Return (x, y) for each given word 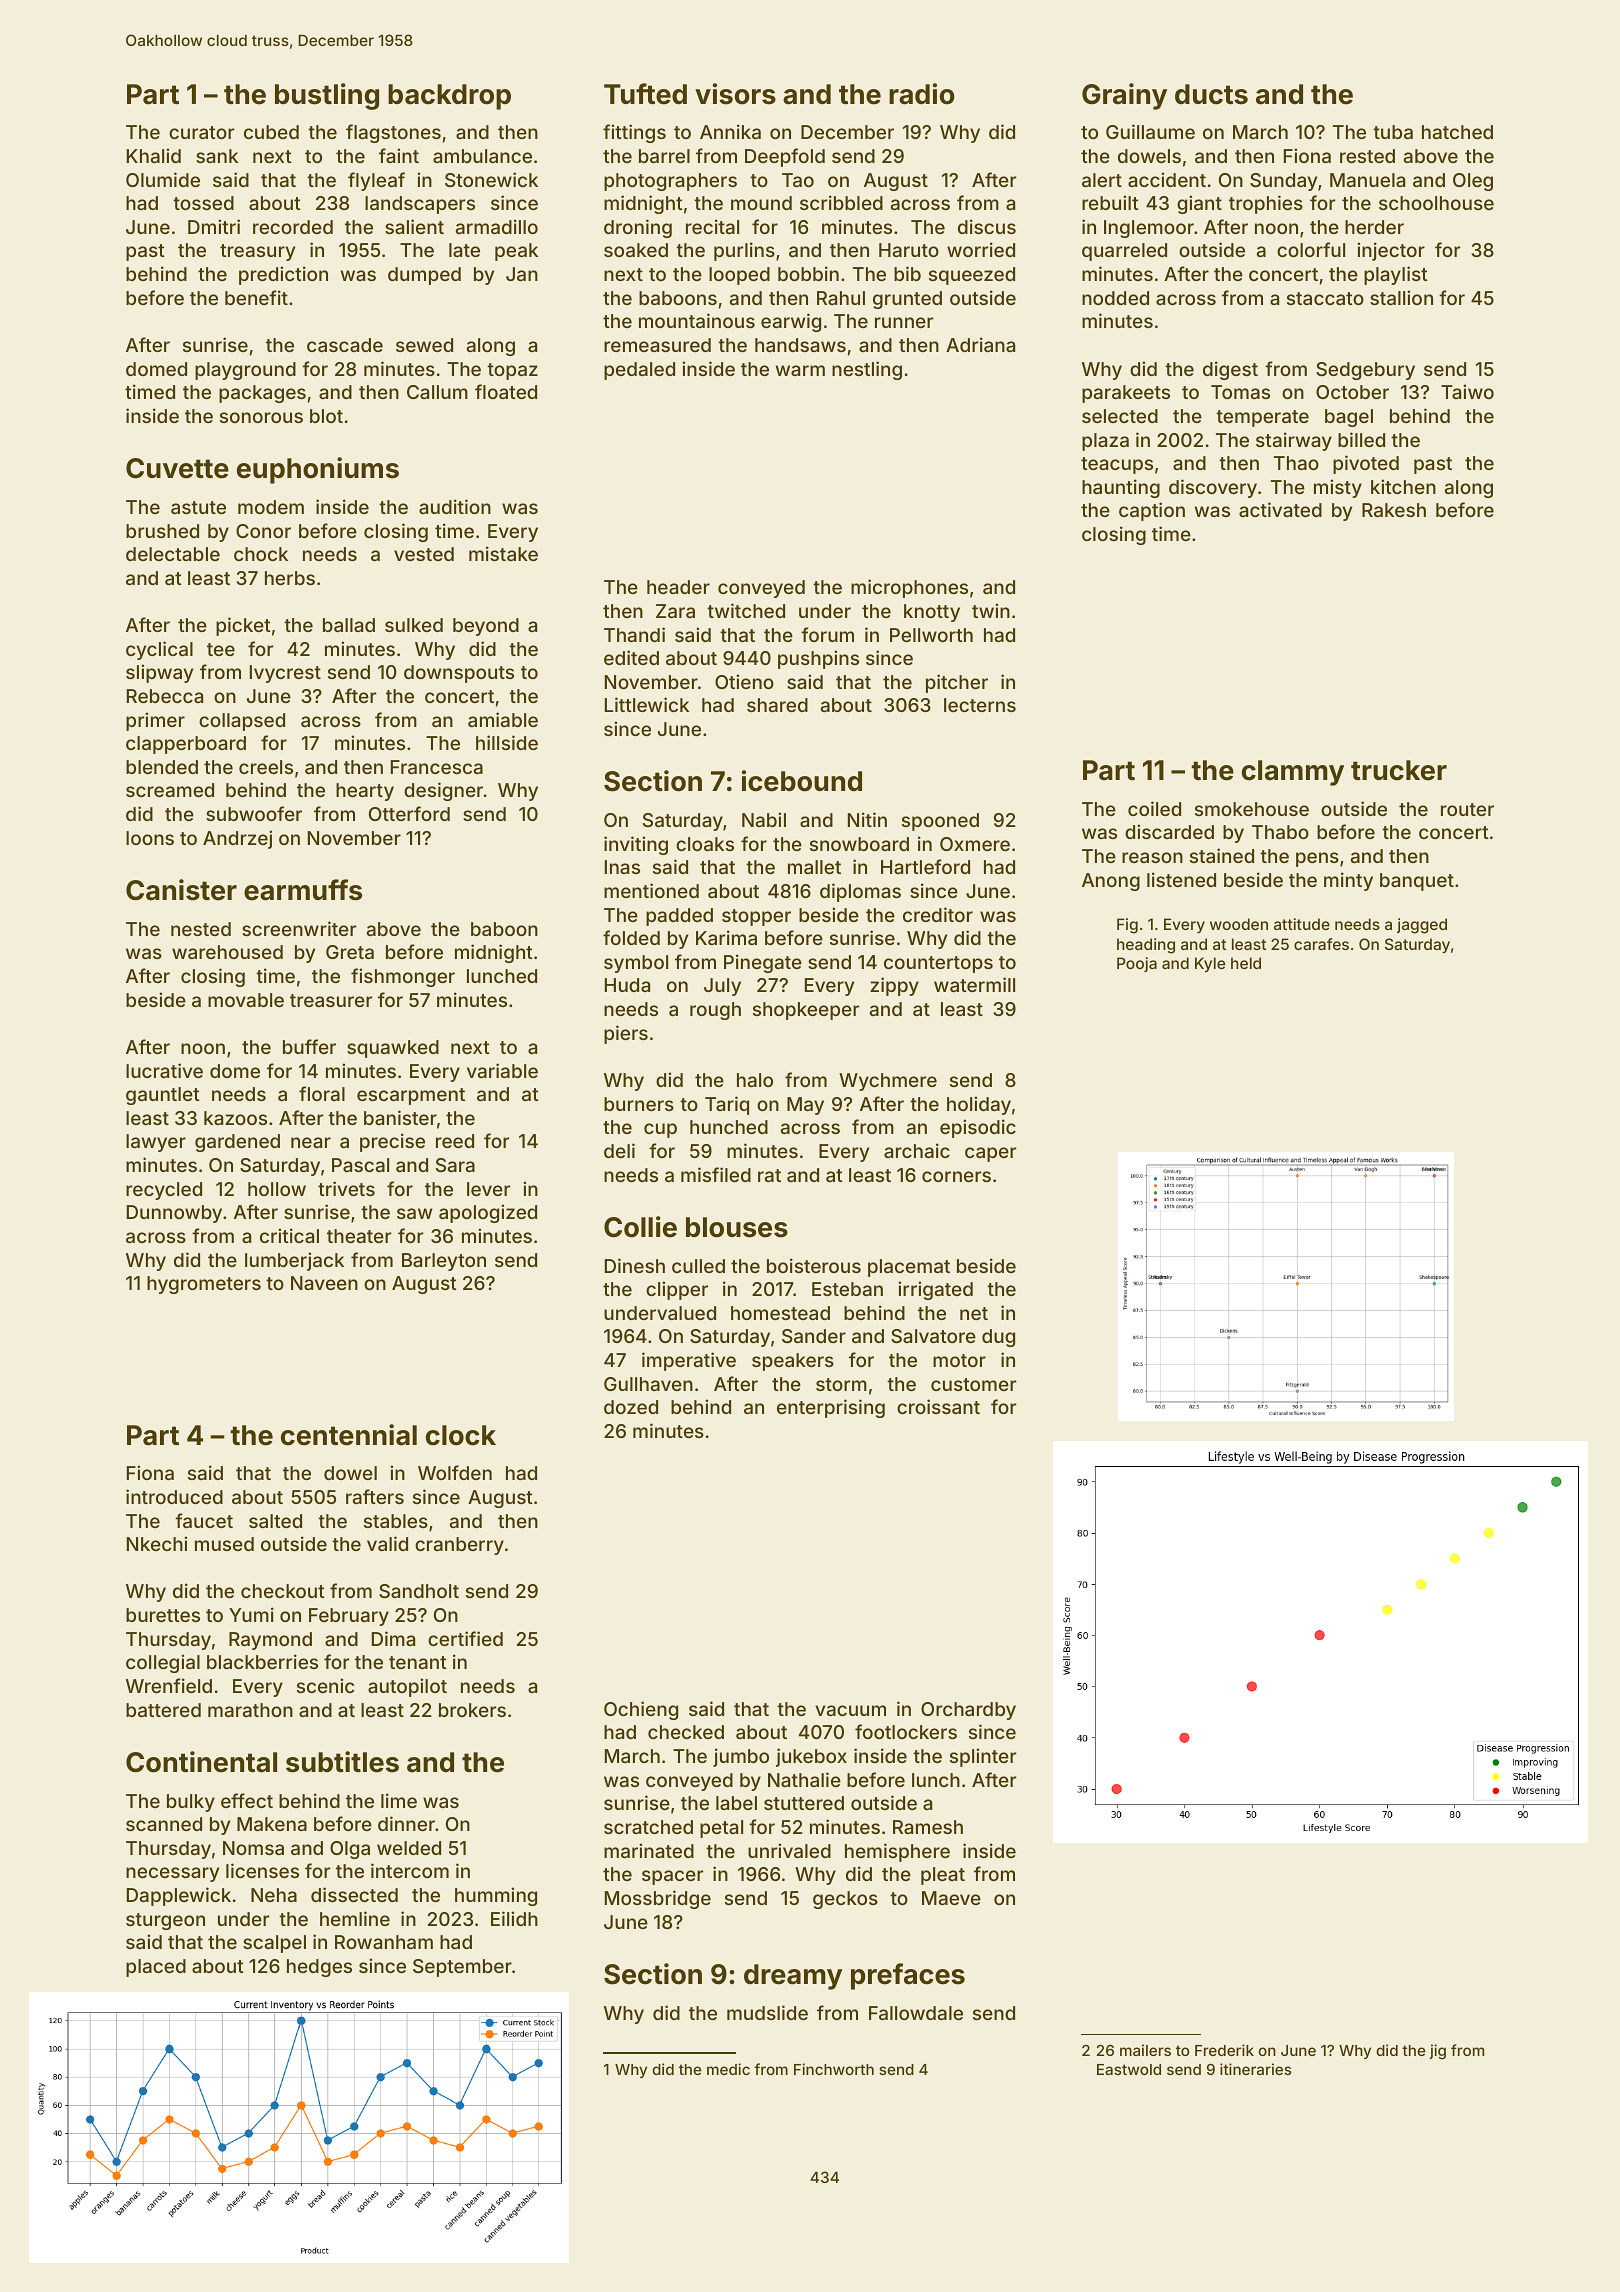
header (678, 587)
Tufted (645, 94)
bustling (327, 96)
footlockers (906, 1731)
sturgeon (165, 1921)
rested (1367, 156)
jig (1437, 2052)
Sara (455, 1165)
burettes (163, 1615)
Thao (1296, 463)
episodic (978, 1128)
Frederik (1224, 2050)
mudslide (767, 2012)
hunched (729, 1127)
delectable (173, 554)
